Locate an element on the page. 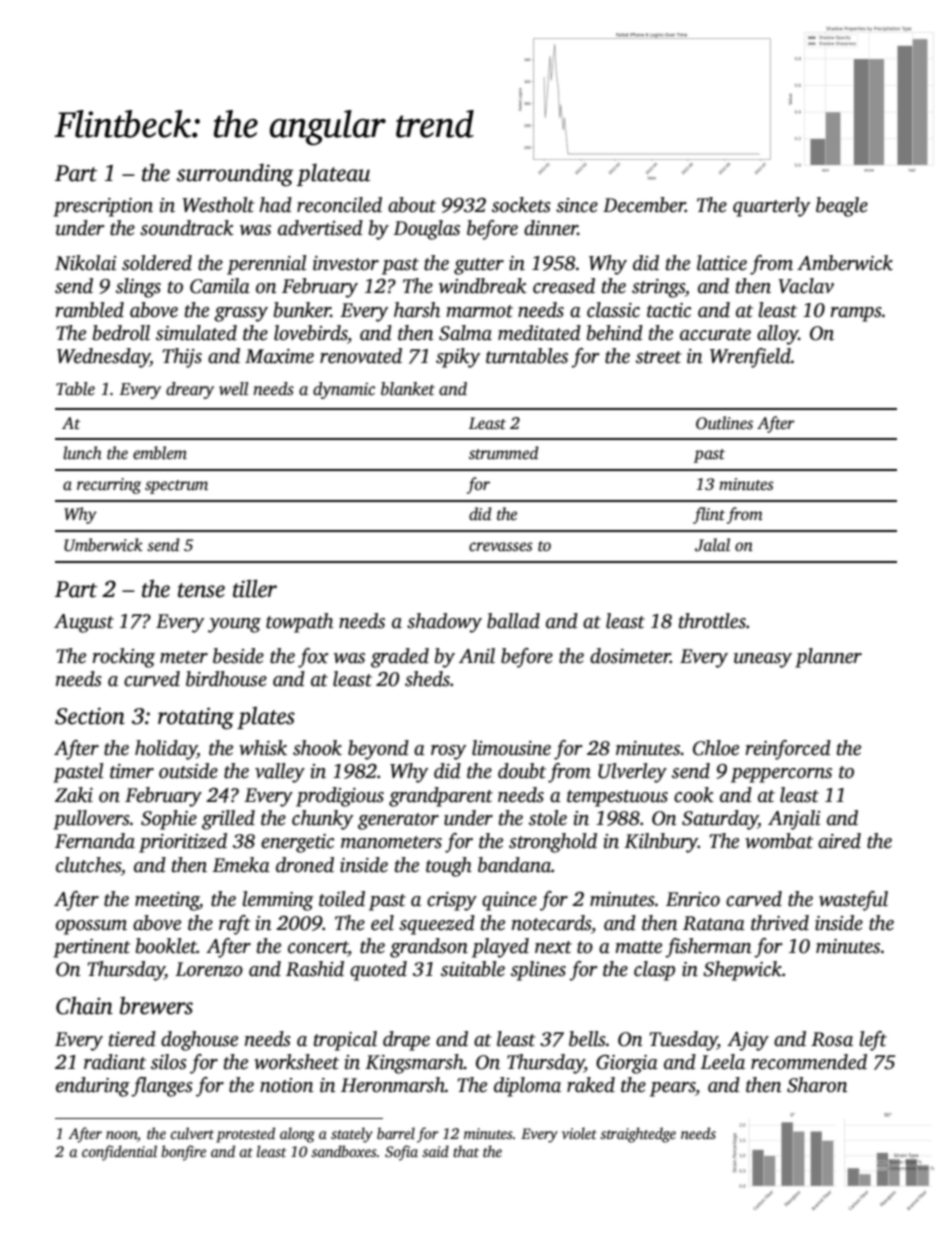 The image size is (952, 1233). prodigious is located at coordinates (340, 797).
